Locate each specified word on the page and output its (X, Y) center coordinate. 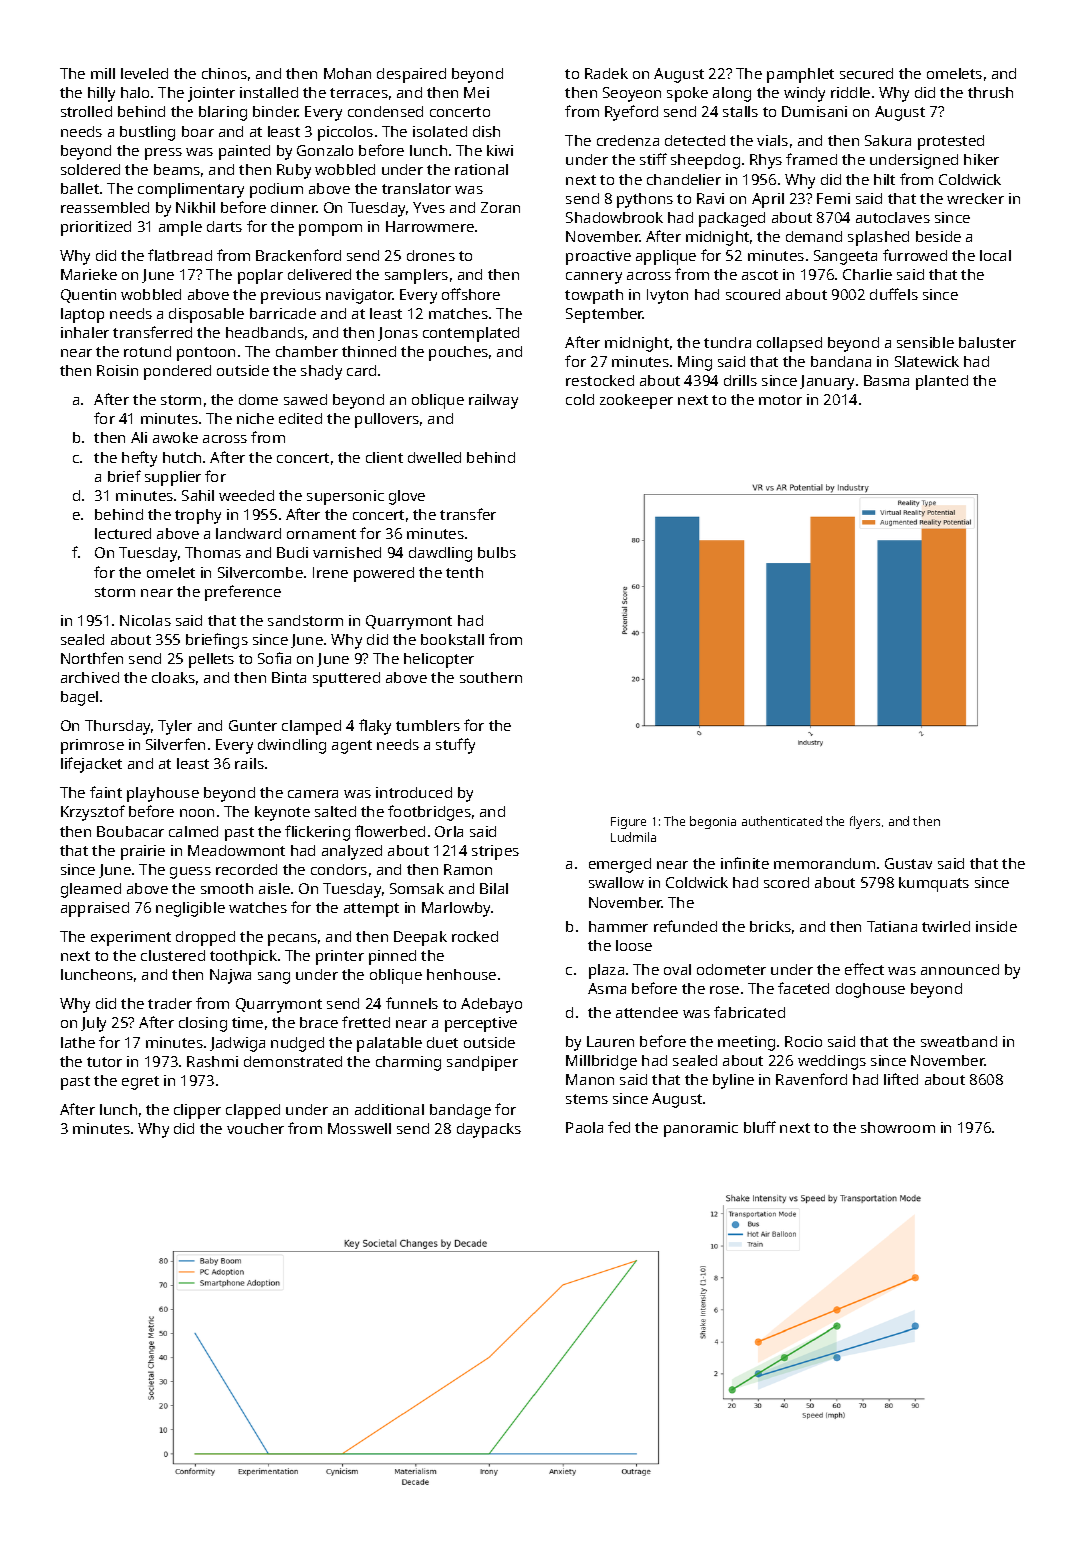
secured (866, 73)
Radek (606, 73)
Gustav (908, 863)
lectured (123, 533)
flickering (317, 833)
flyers (865, 822)
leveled (144, 73)
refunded (685, 926)
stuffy (455, 746)
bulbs (497, 552)
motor (780, 400)
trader (170, 1003)
